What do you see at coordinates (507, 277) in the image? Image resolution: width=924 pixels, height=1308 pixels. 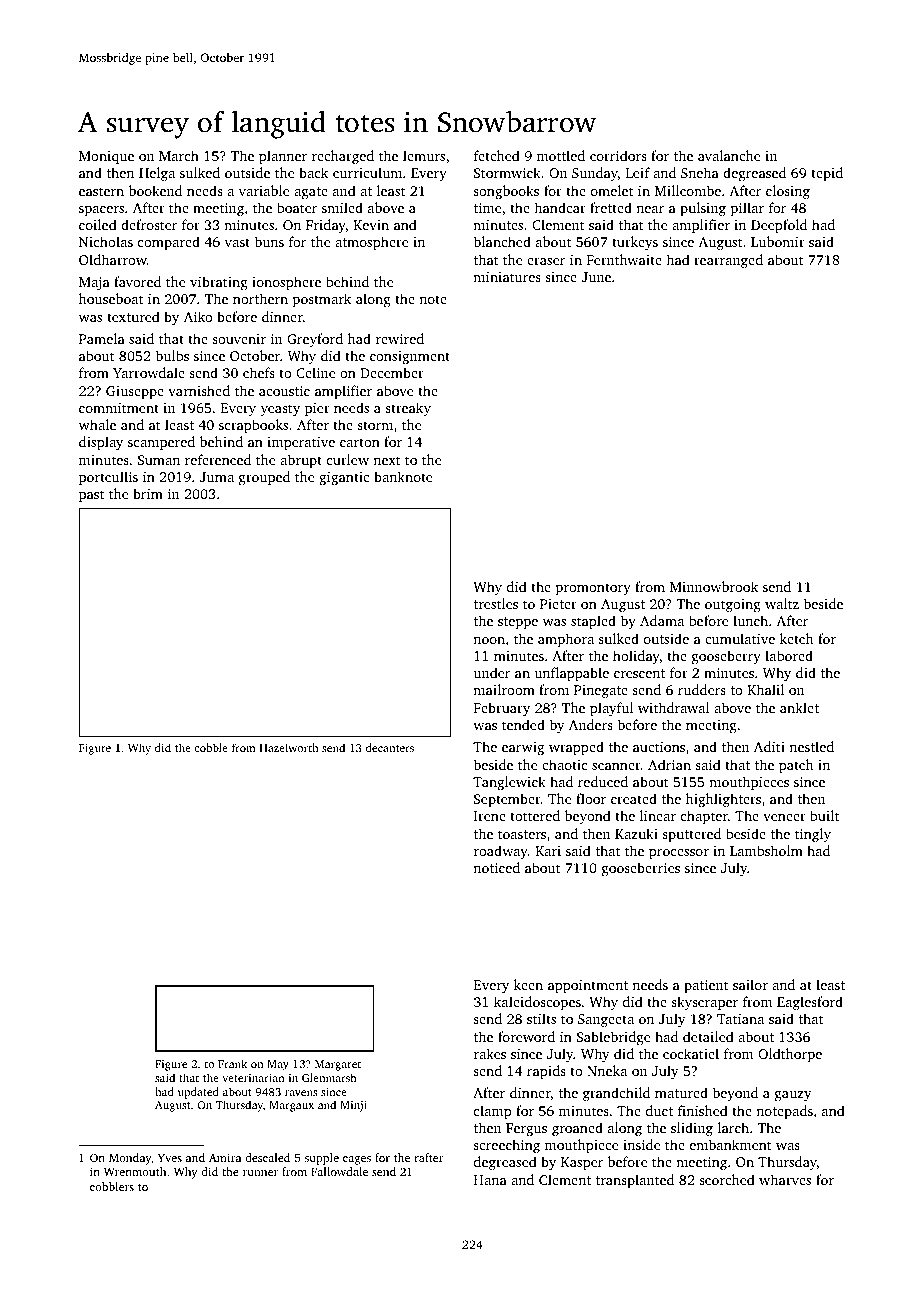 I see `miniatures` at bounding box center [507, 277].
